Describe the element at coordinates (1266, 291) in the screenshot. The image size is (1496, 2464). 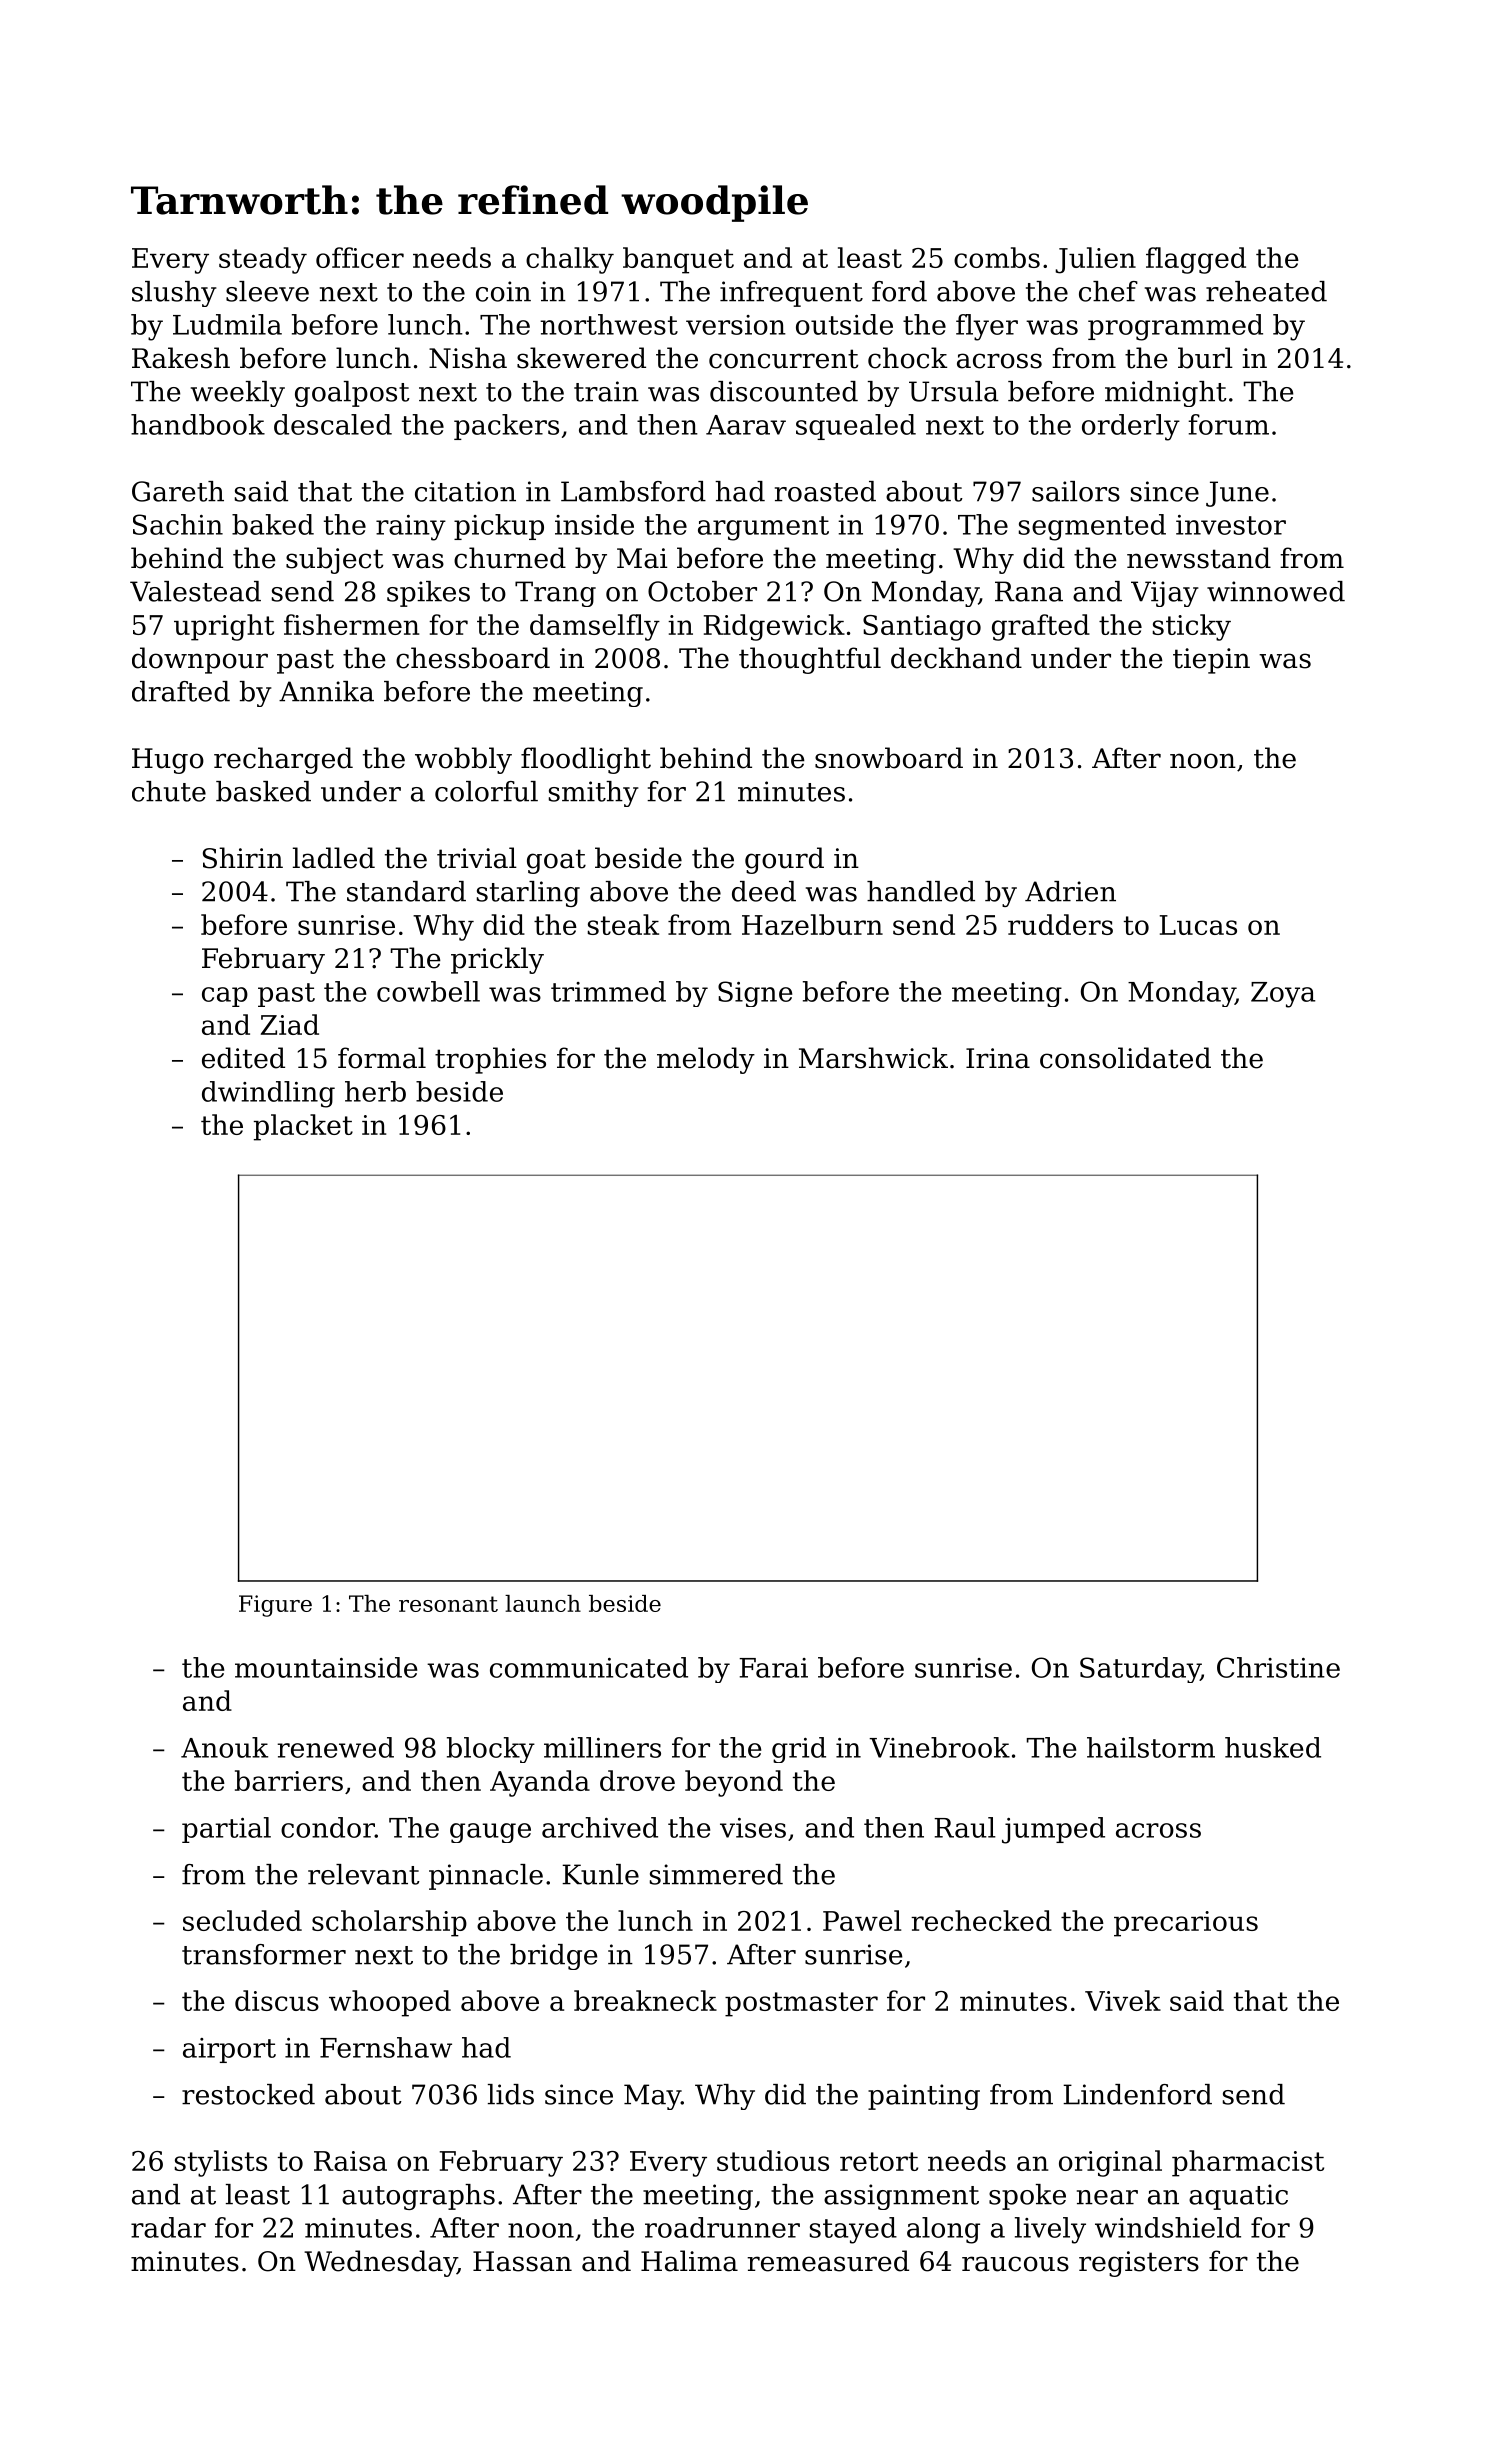
I see `reheated` at that location.
